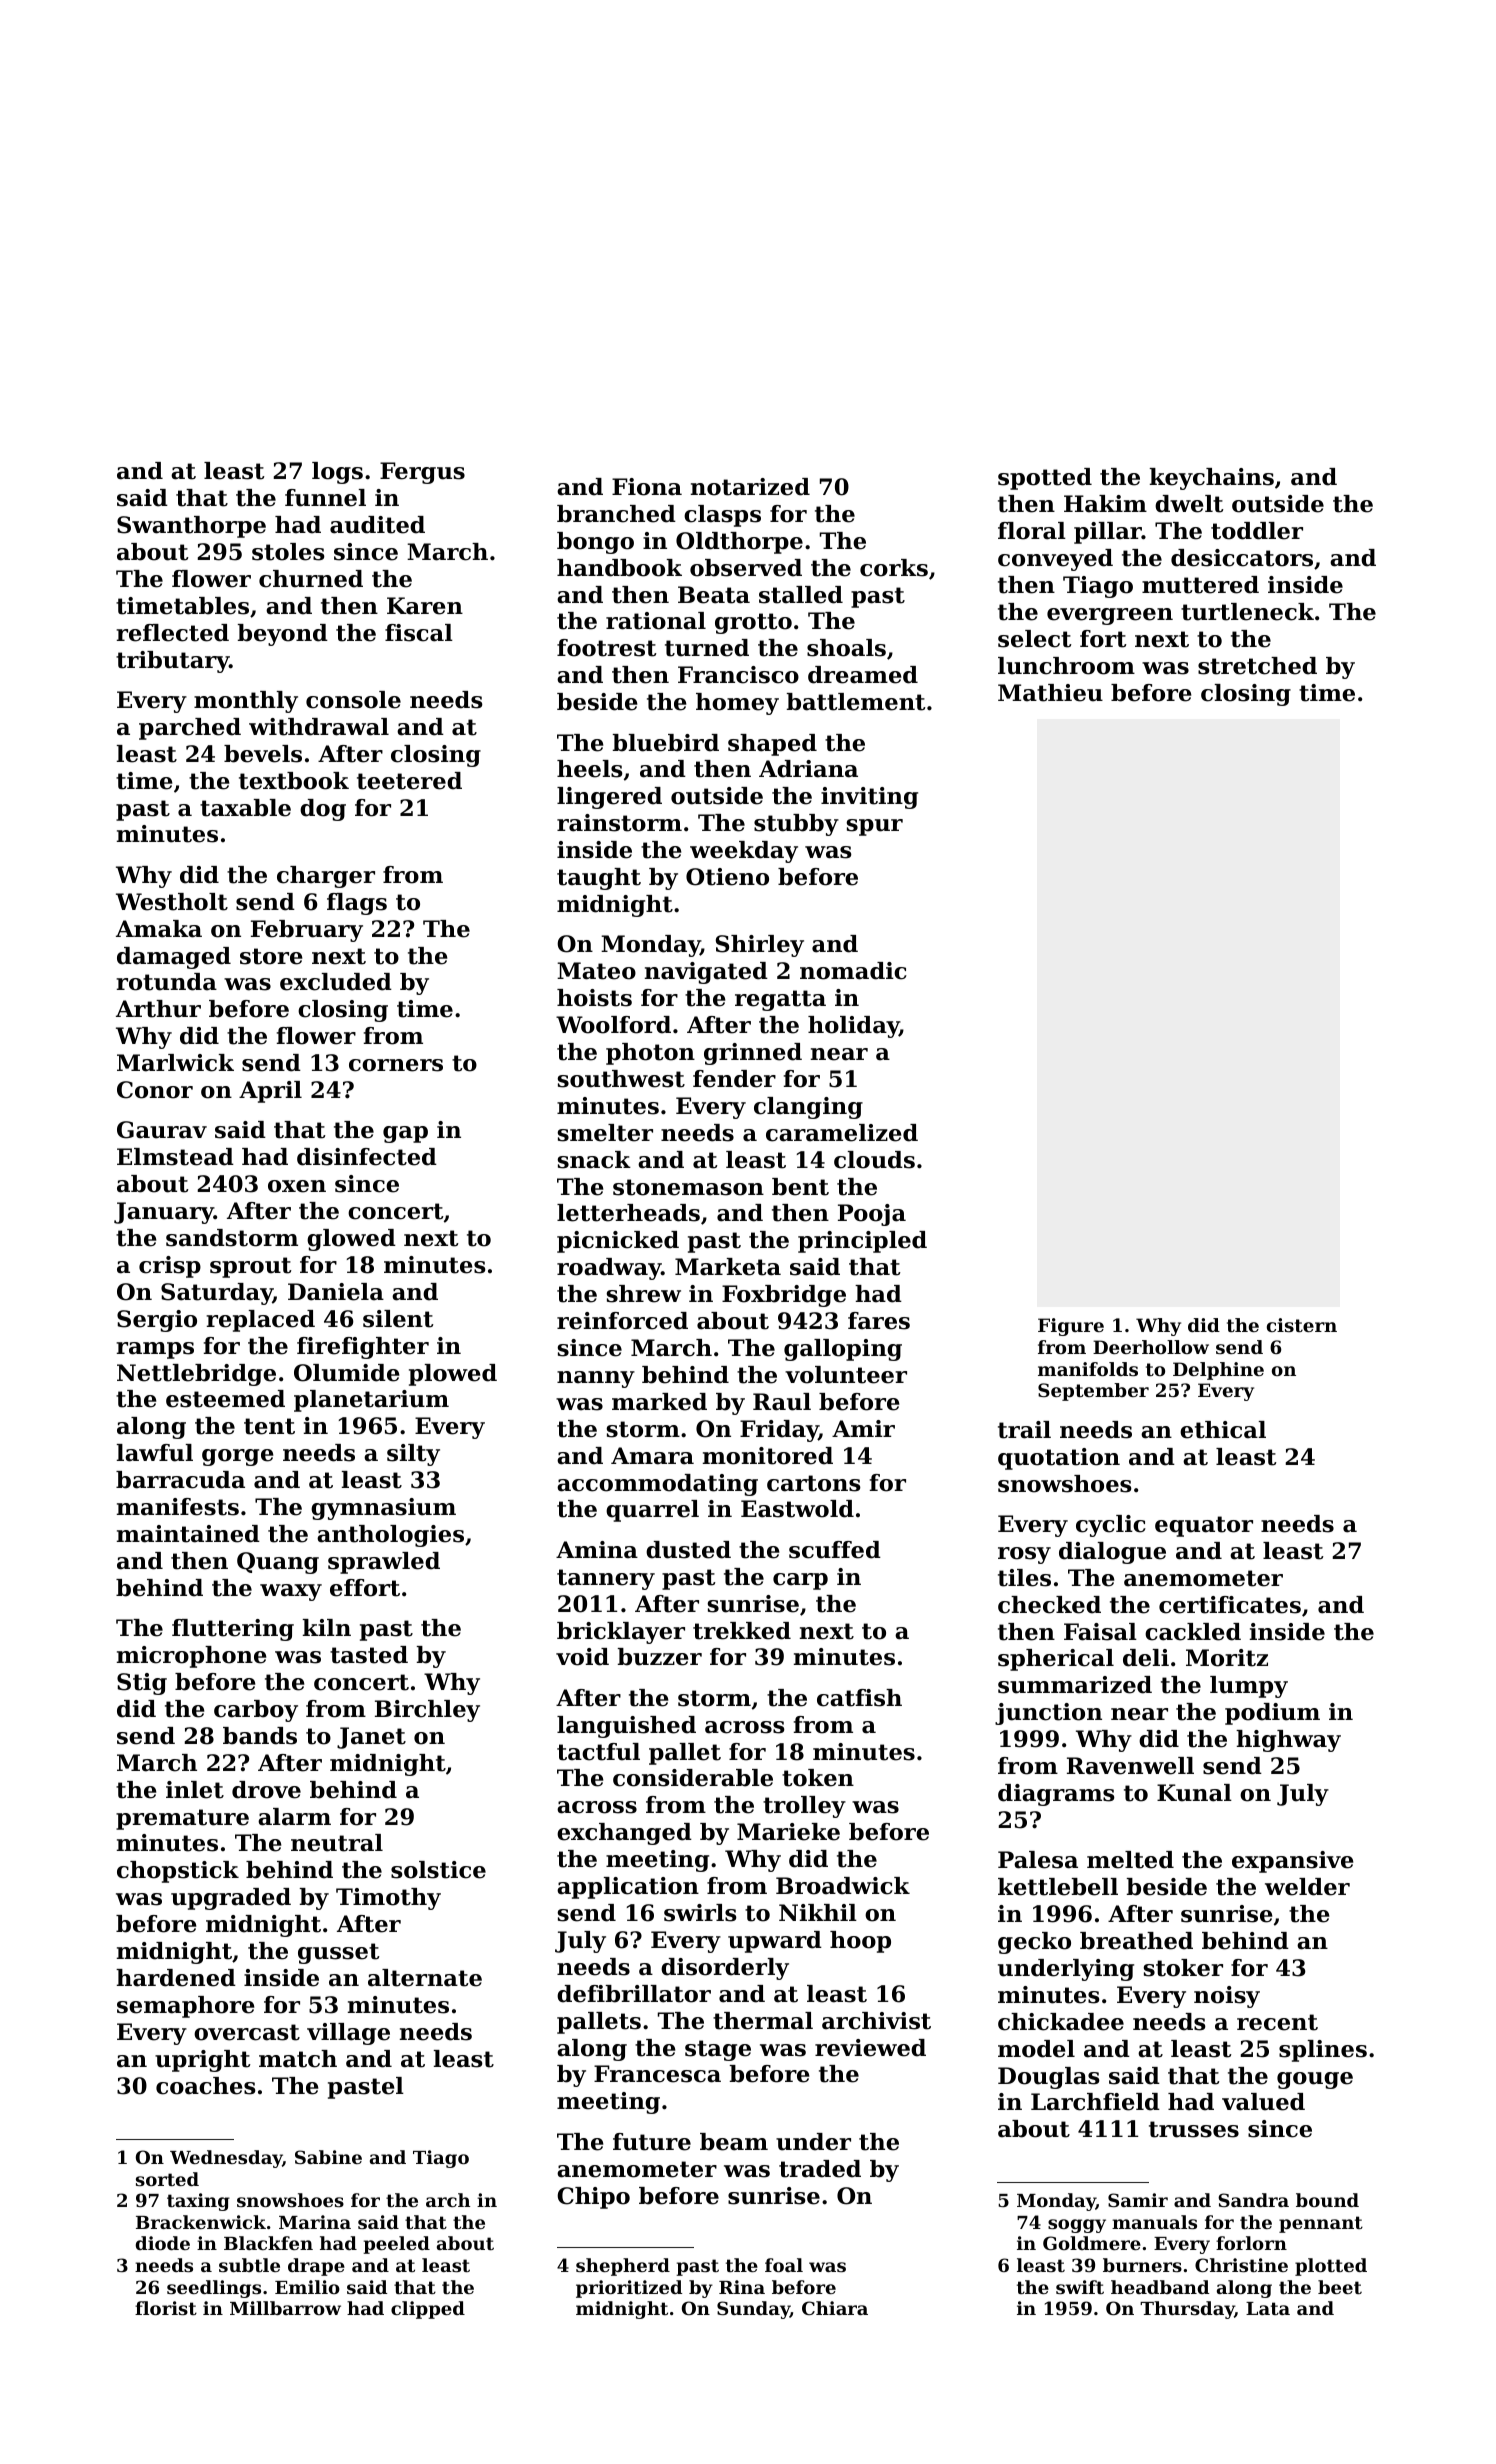  I want to click on Birchley, so click(427, 1711).
